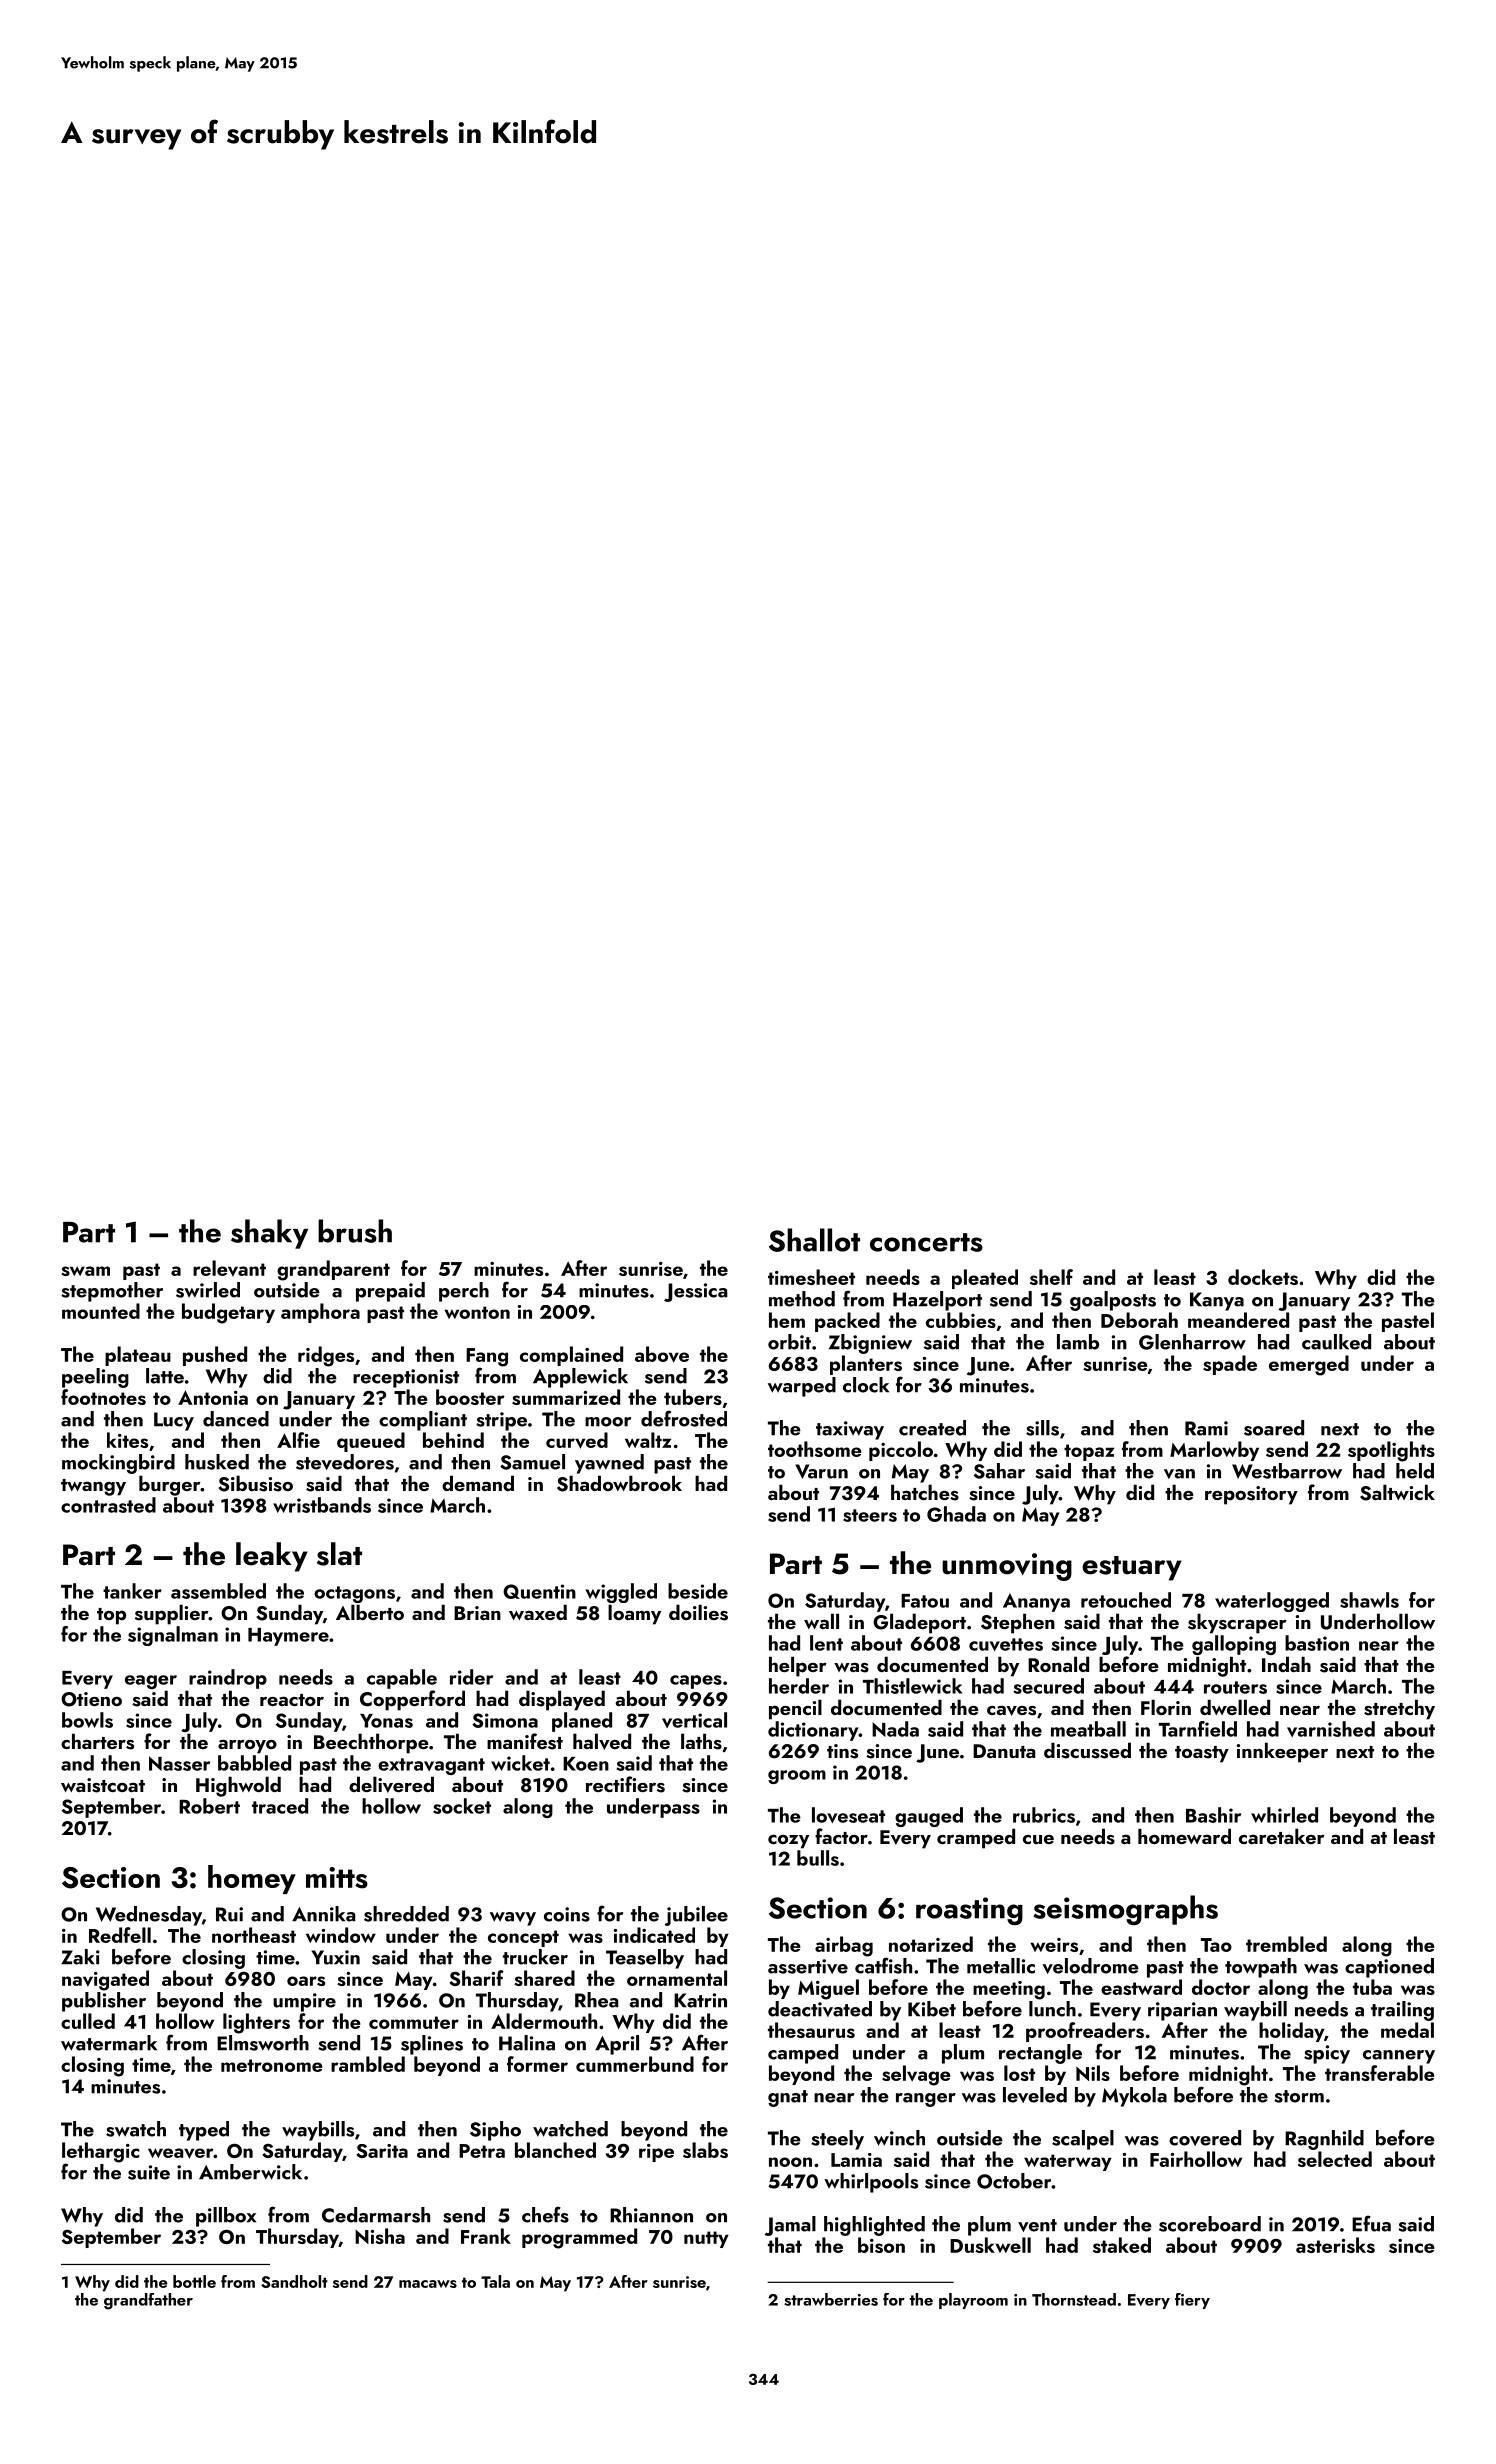  I want to click on Fang, so click(487, 1357).
